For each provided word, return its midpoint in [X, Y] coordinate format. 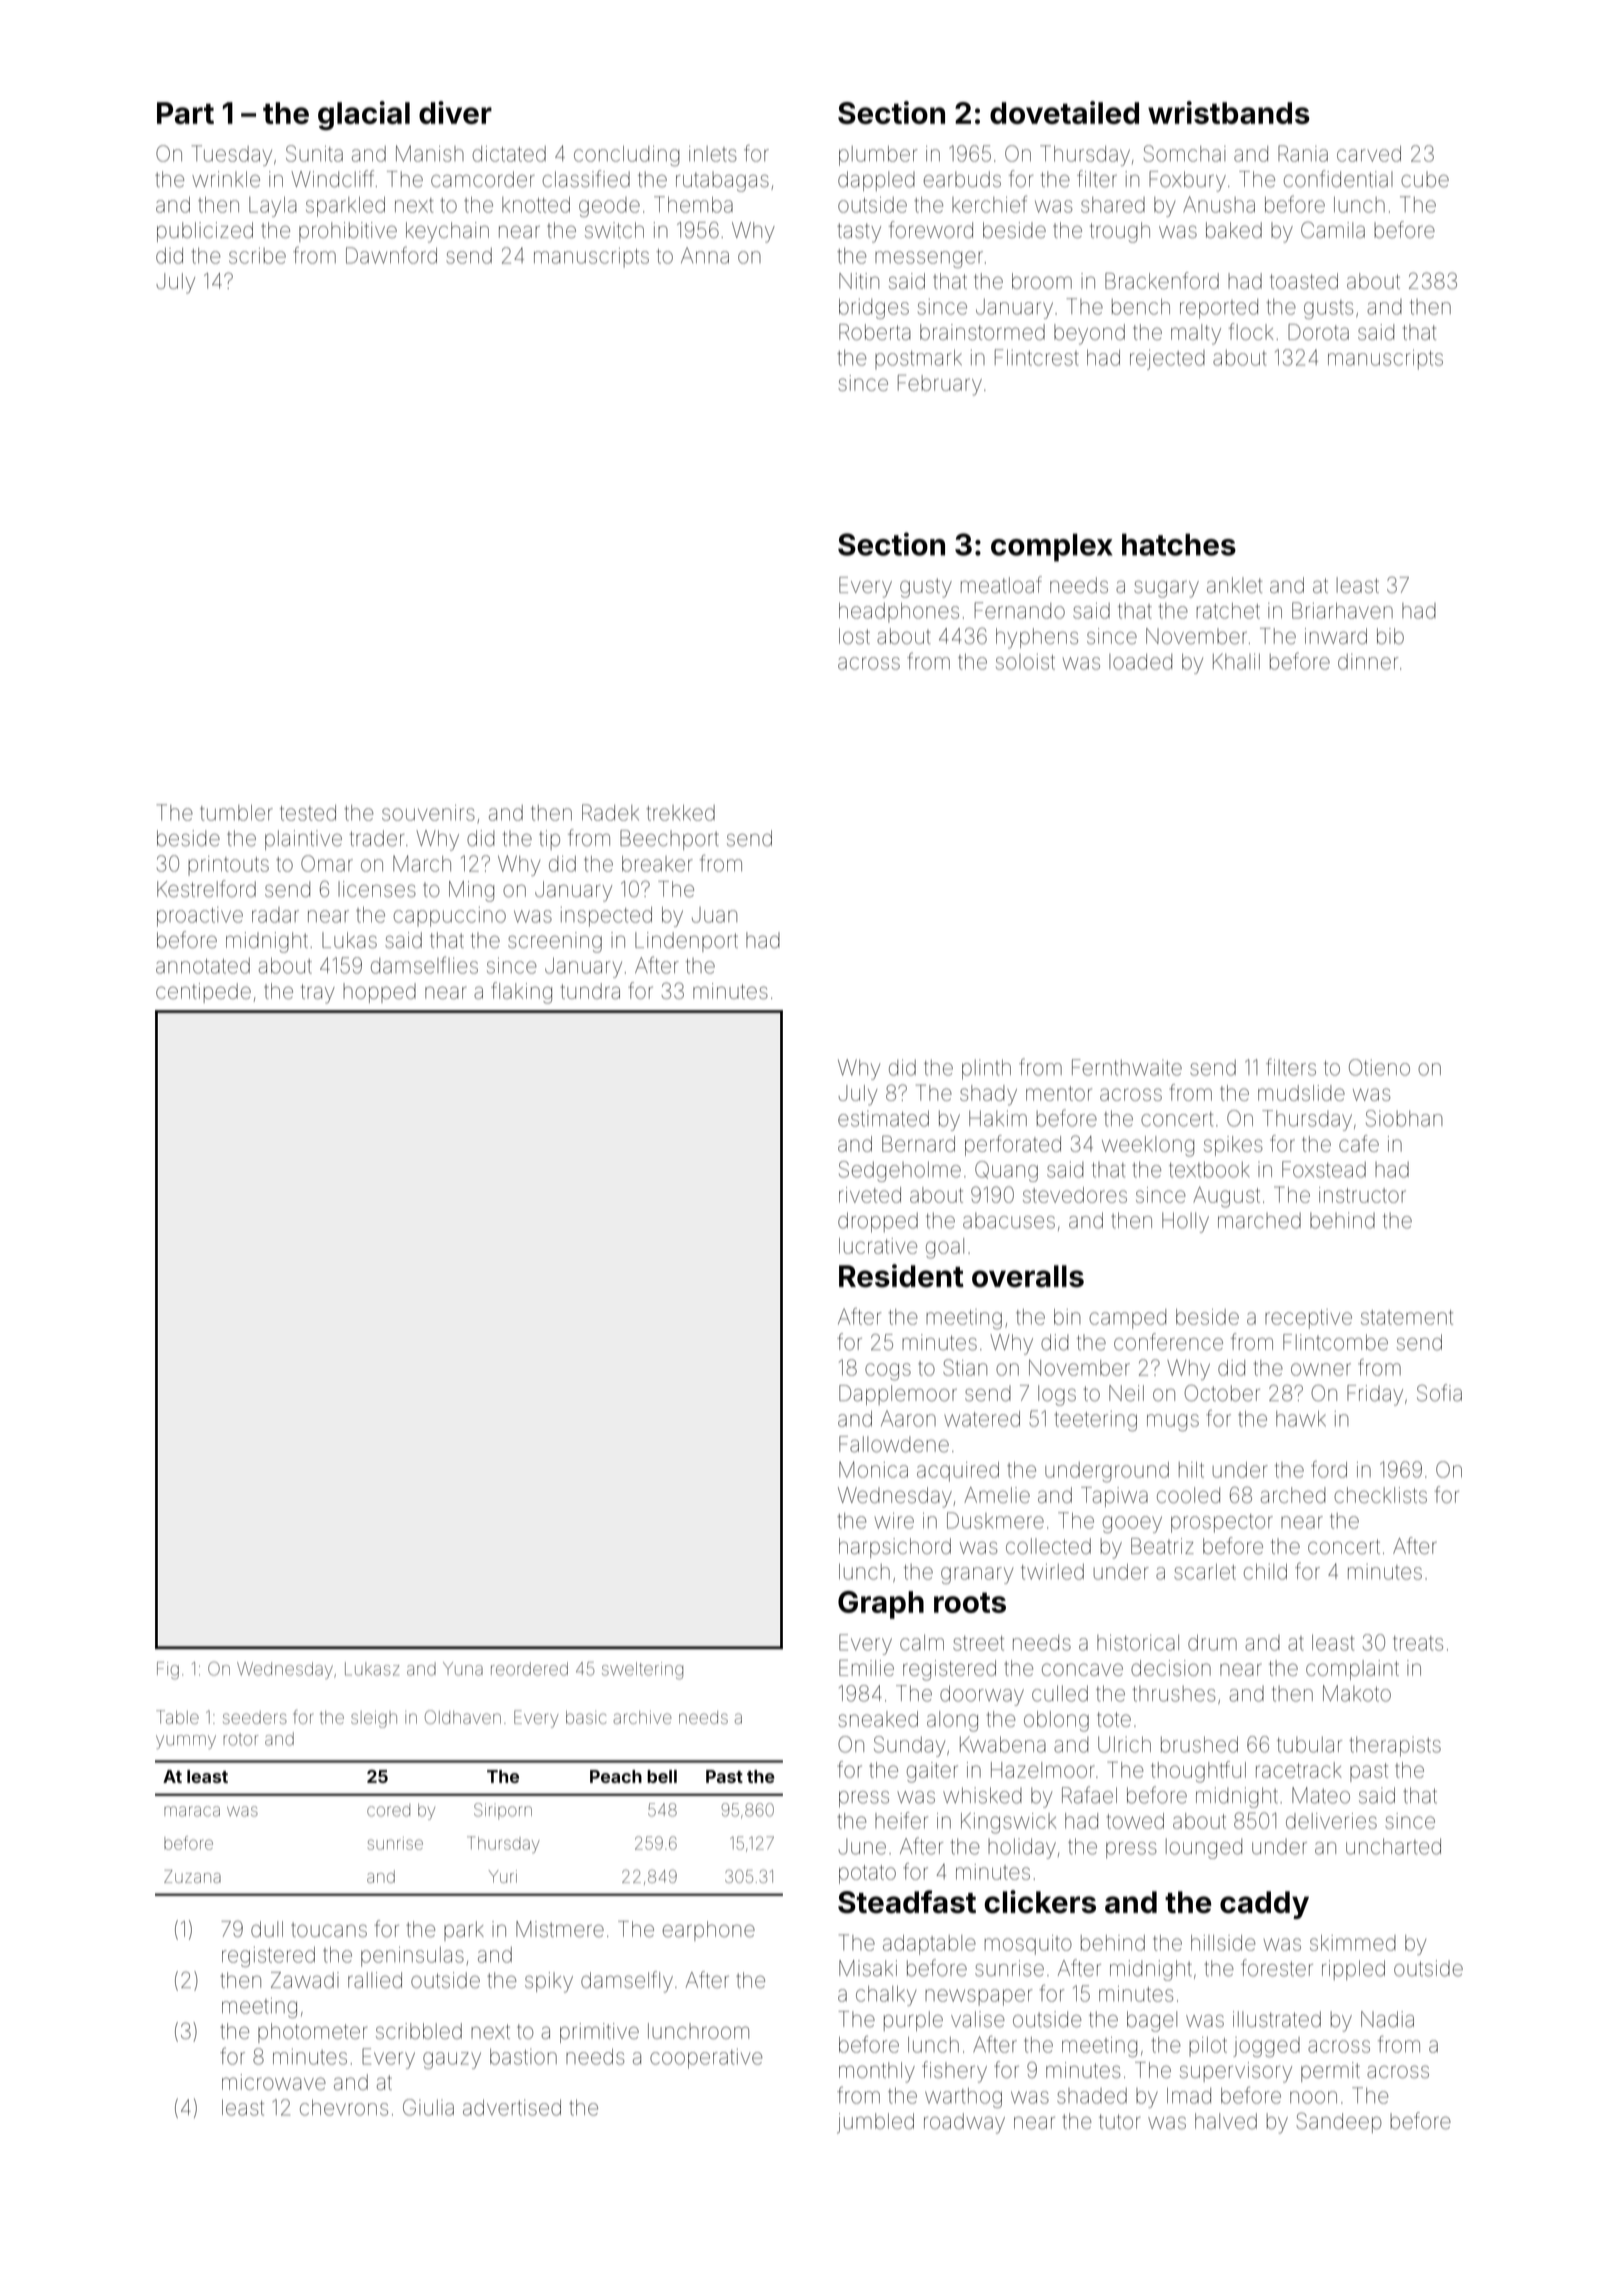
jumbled [875, 2123]
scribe [257, 256]
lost [854, 636]
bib [1390, 636]
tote [1114, 1719]
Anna [705, 255]
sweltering [642, 1671]
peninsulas [412, 1957]
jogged [1266, 2047]
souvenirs [428, 813]
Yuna [463, 1669]
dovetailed [1064, 112]
